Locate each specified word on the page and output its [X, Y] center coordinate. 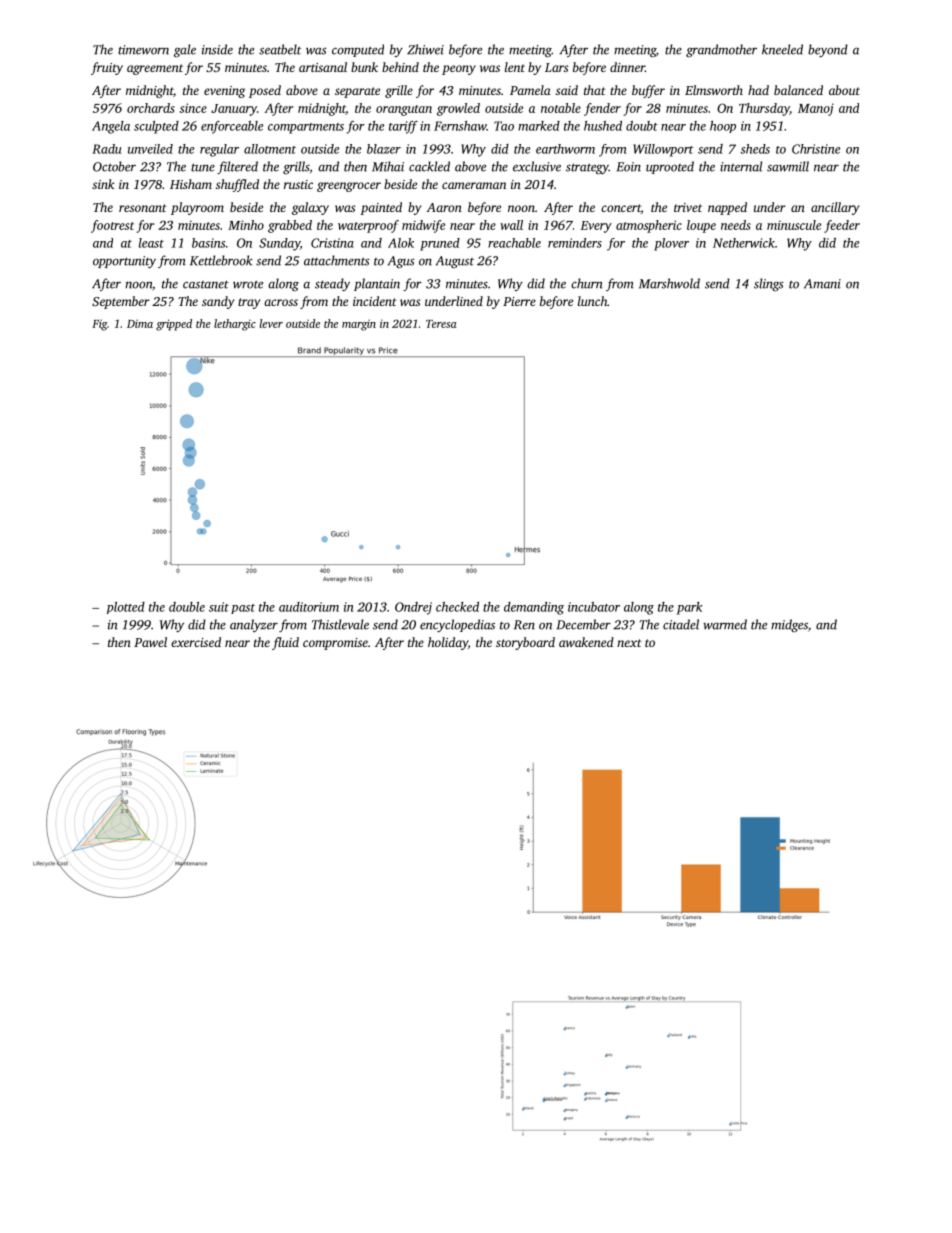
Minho [246, 225]
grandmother [721, 50]
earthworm [565, 149]
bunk [364, 67]
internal [741, 166]
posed [265, 91]
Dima [140, 324]
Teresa [441, 324]
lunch [592, 301]
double [187, 607]
